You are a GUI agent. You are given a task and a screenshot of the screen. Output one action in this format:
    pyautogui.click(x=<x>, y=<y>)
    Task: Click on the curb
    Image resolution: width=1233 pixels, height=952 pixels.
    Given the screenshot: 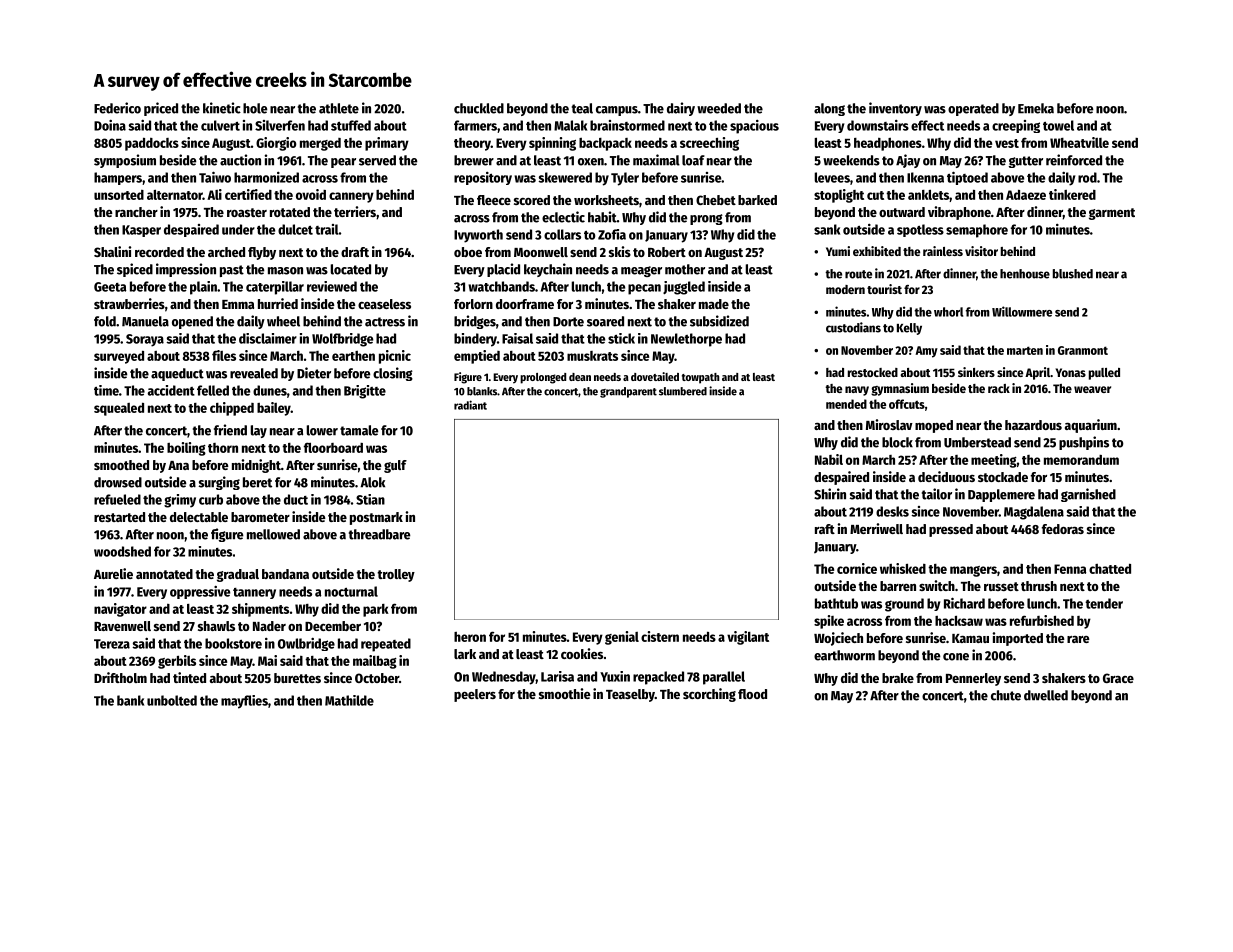 What is the action you would take?
    pyautogui.click(x=211, y=499)
